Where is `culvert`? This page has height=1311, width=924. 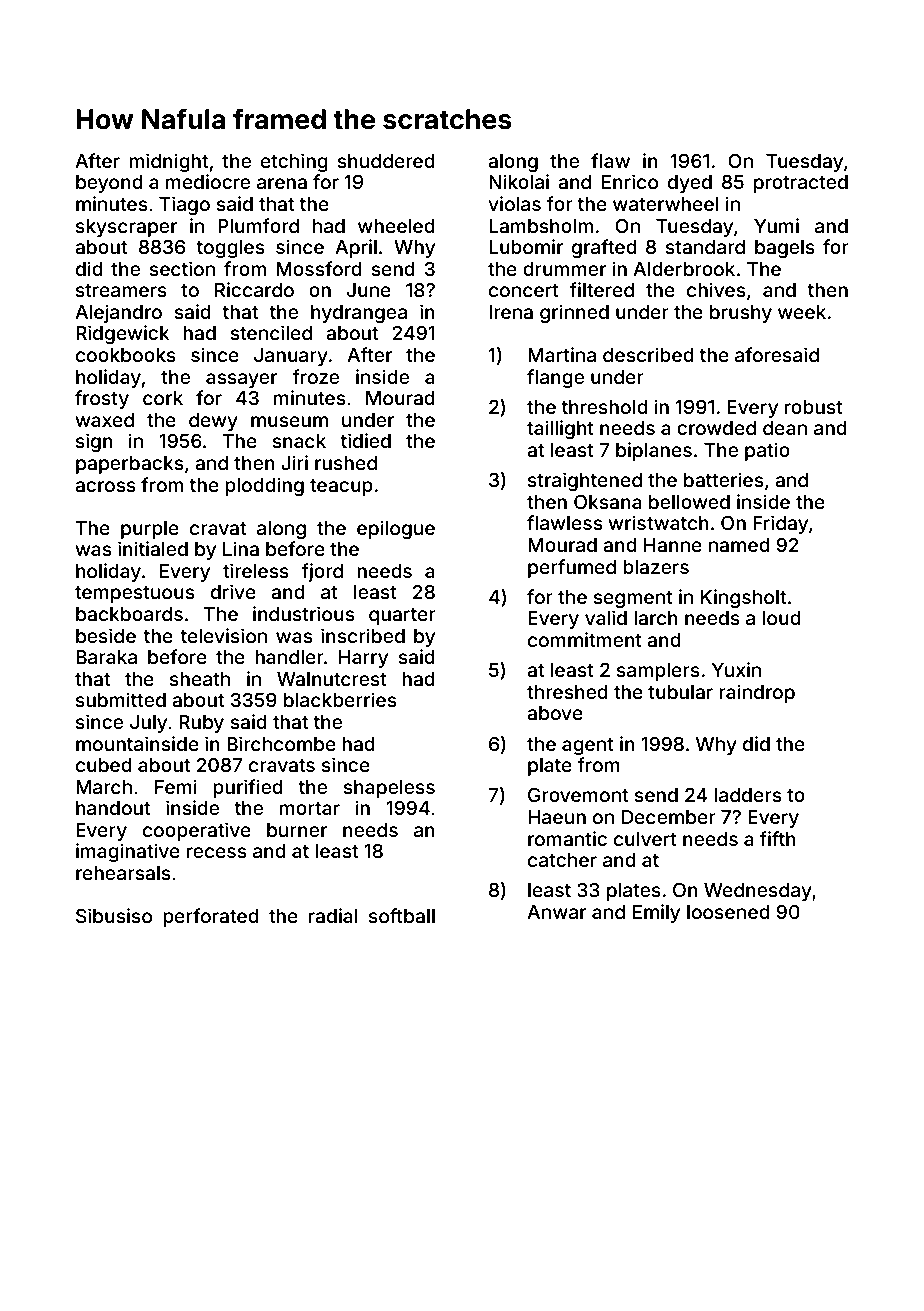 culvert is located at coordinates (645, 839).
